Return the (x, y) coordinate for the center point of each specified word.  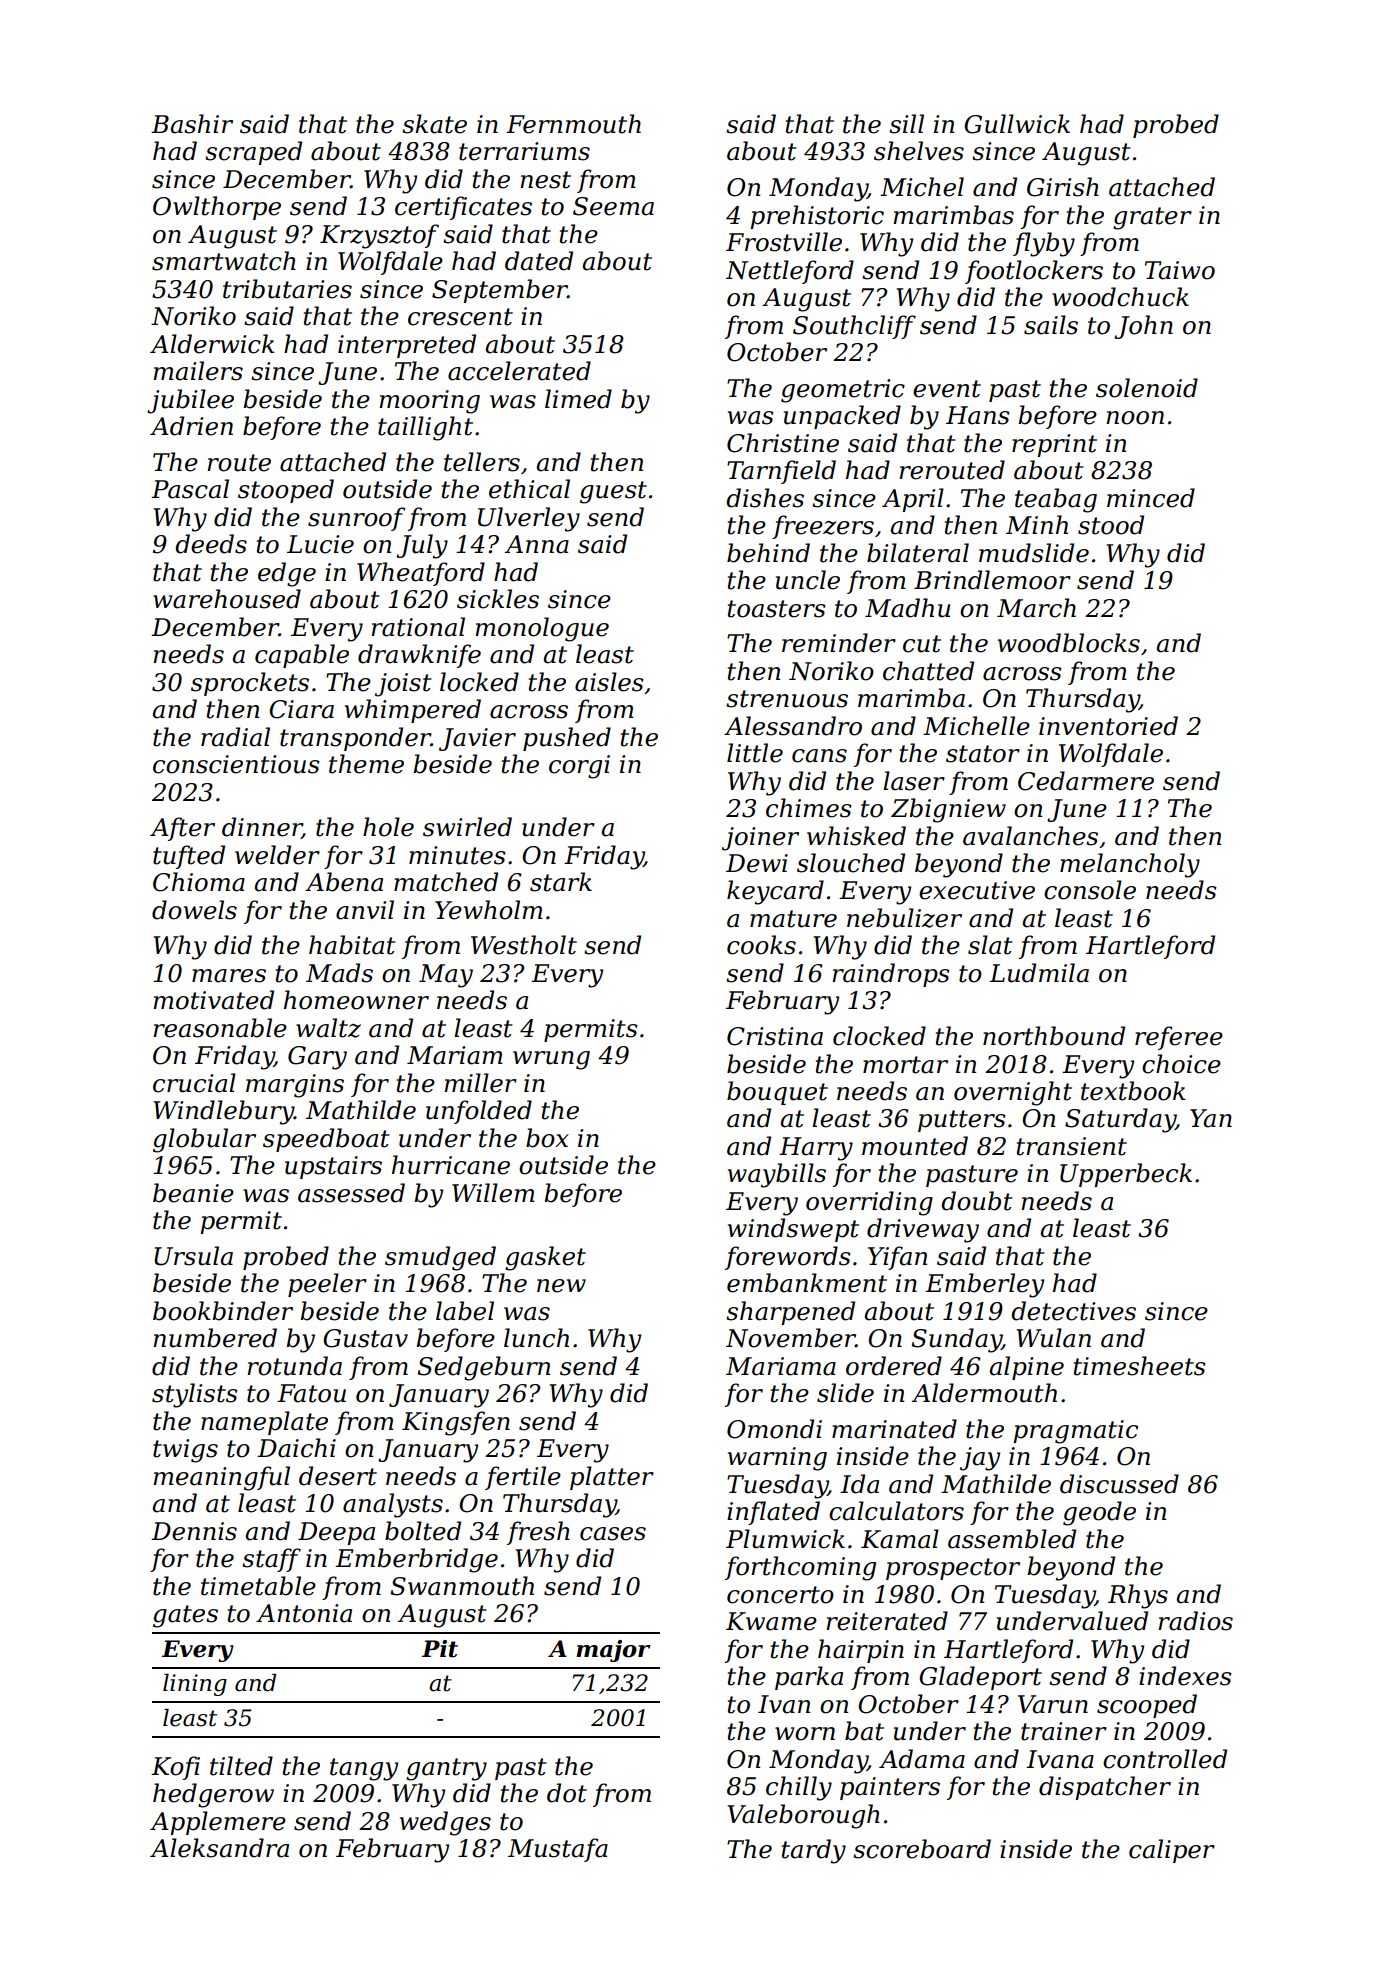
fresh (538, 1533)
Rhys (1138, 1596)
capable (302, 656)
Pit (440, 1649)
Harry (816, 1149)
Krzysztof (379, 236)
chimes (809, 808)
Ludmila (1039, 973)
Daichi (296, 1448)
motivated (213, 1000)
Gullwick (1017, 124)
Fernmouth (573, 124)
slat (990, 945)
